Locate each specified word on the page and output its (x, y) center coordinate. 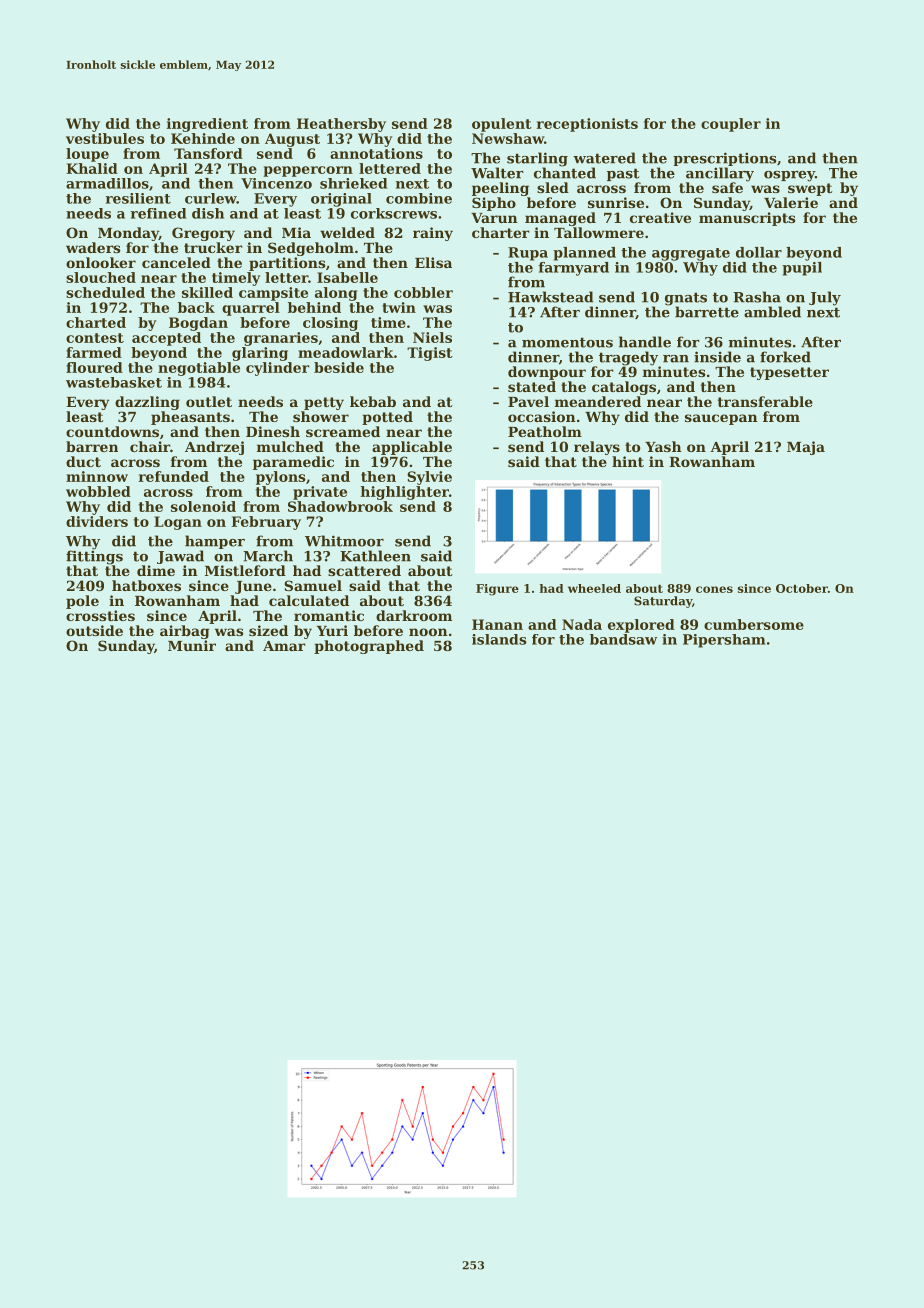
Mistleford (245, 570)
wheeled (594, 588)
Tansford (208, 153)
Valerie (791, 202)
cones (714, 589)
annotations (376, 153)
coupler (731, 125)
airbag (184, 632)
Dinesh (273, 431)
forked (785, 357)
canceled (176, 262)
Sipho (494, 204)
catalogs (624, 388)
